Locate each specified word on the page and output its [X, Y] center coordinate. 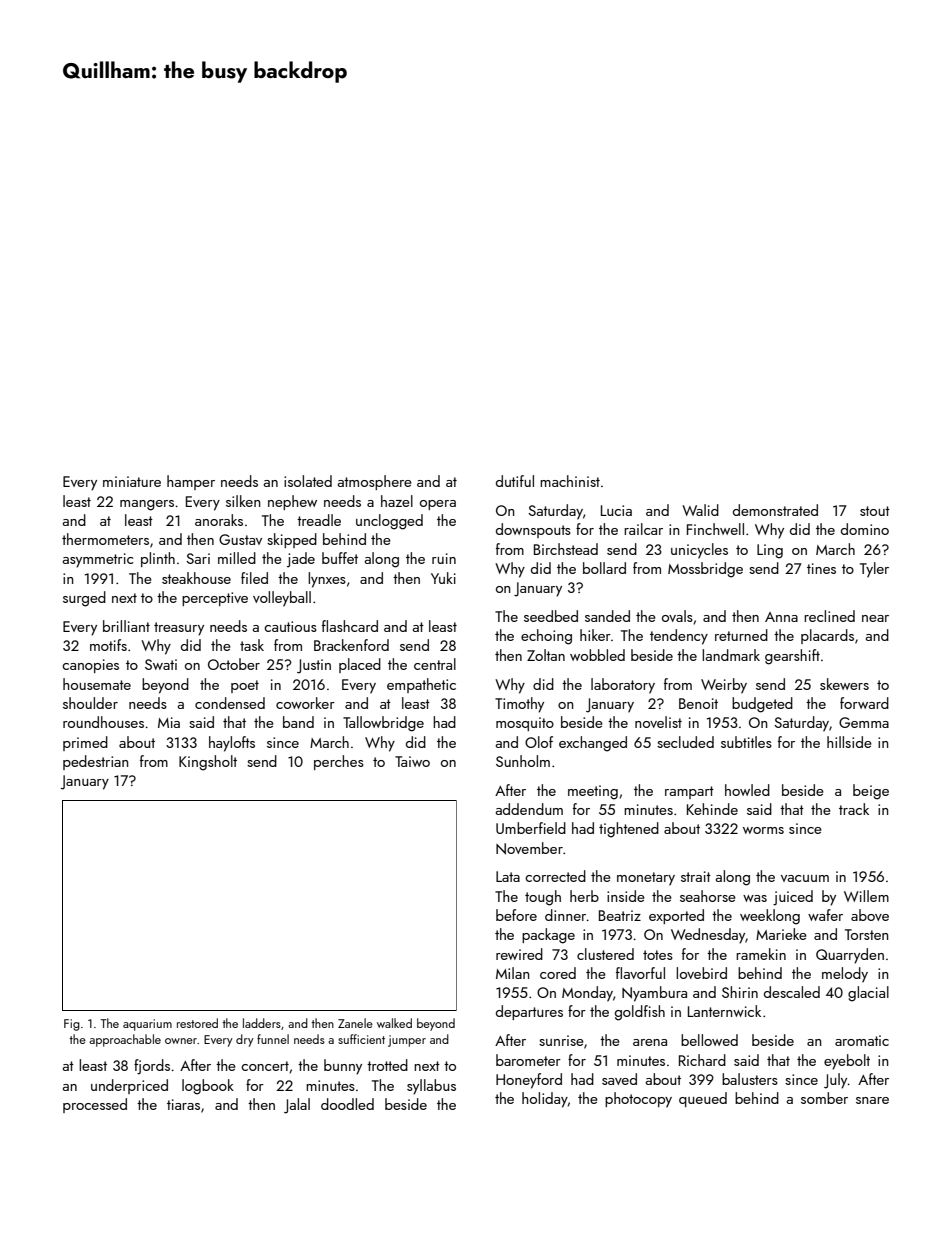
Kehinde [712, 809]
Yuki [443, 578]
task [252, 645]
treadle [319, 520]
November [529, 848]
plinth [158, 559]
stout [875, 511]
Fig [72, 1025]
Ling [770, 551]
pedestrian [96, 762]
